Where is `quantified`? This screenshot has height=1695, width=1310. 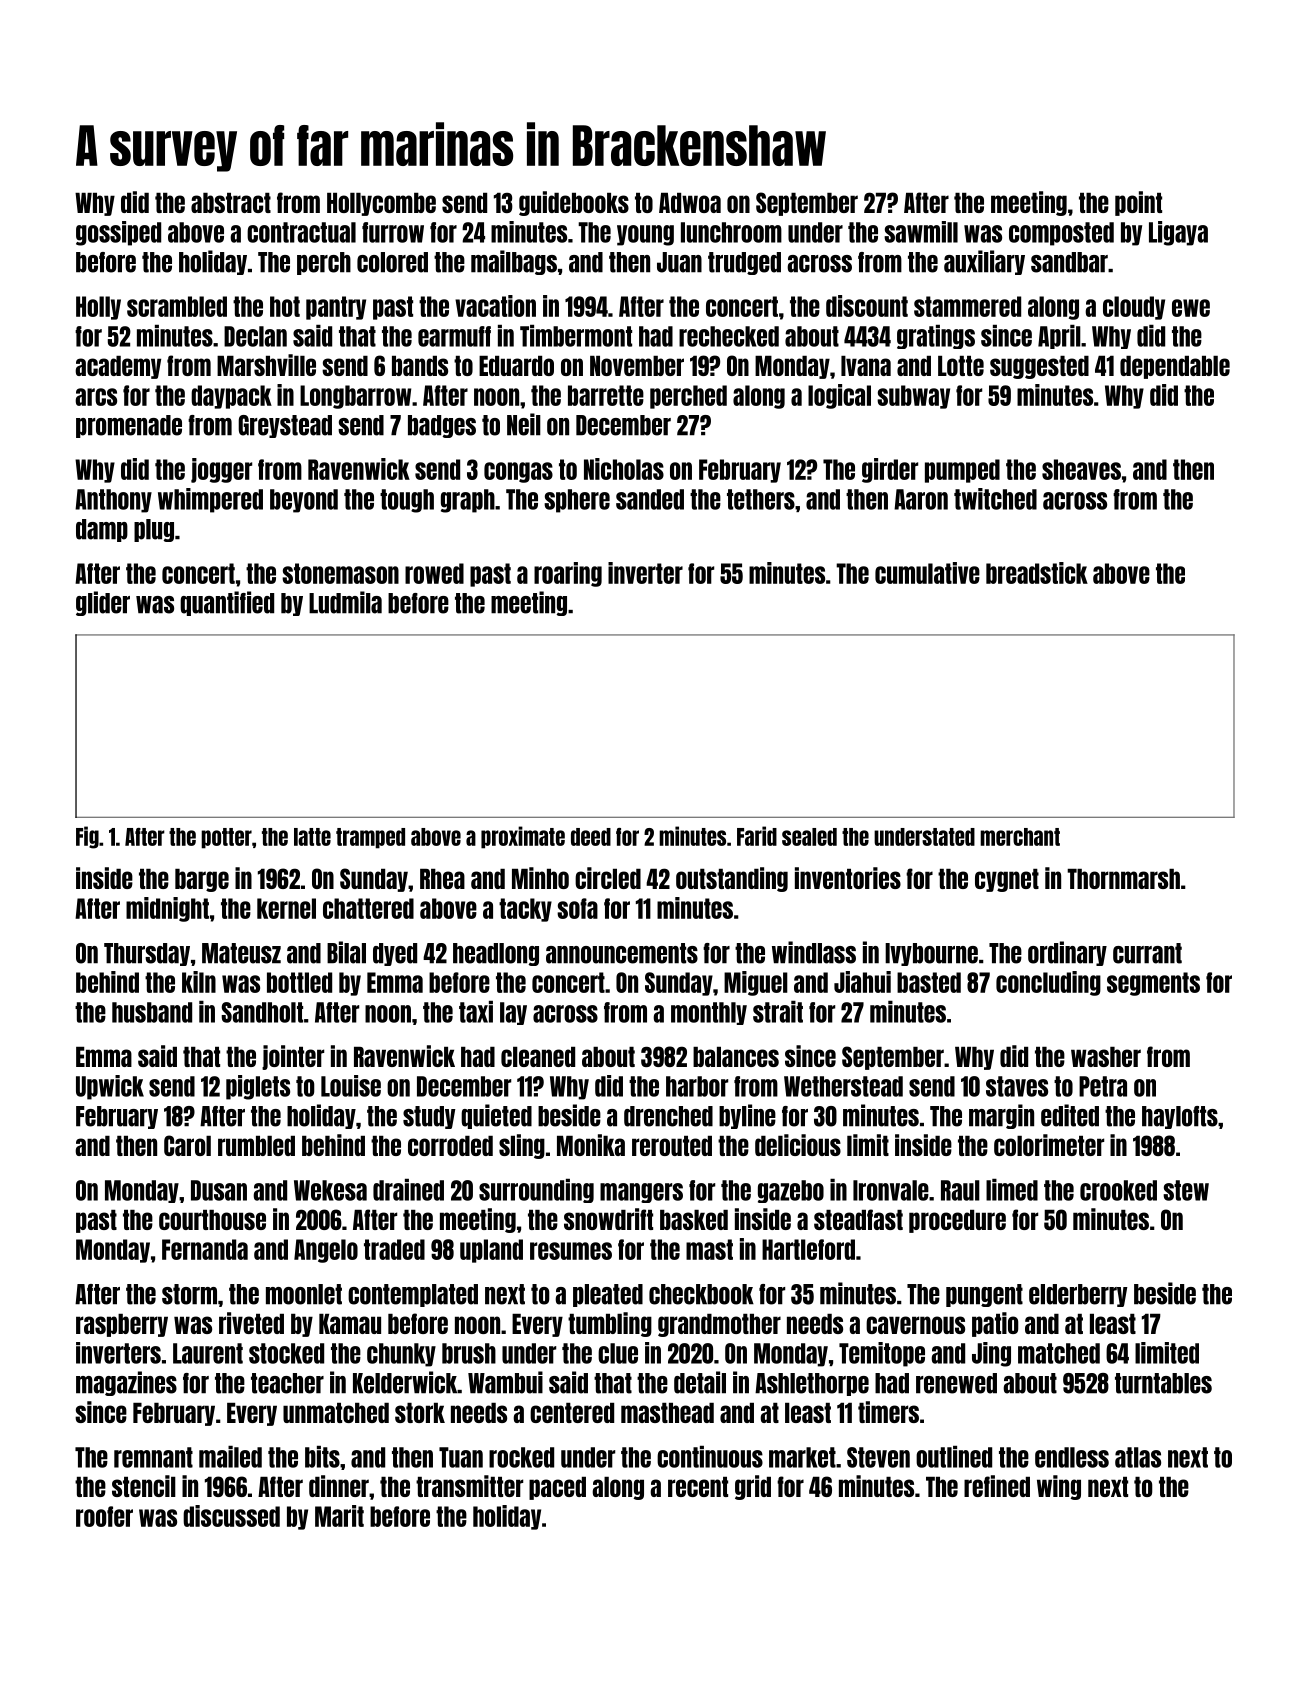
quantified is located at coordinates (227, 603).
